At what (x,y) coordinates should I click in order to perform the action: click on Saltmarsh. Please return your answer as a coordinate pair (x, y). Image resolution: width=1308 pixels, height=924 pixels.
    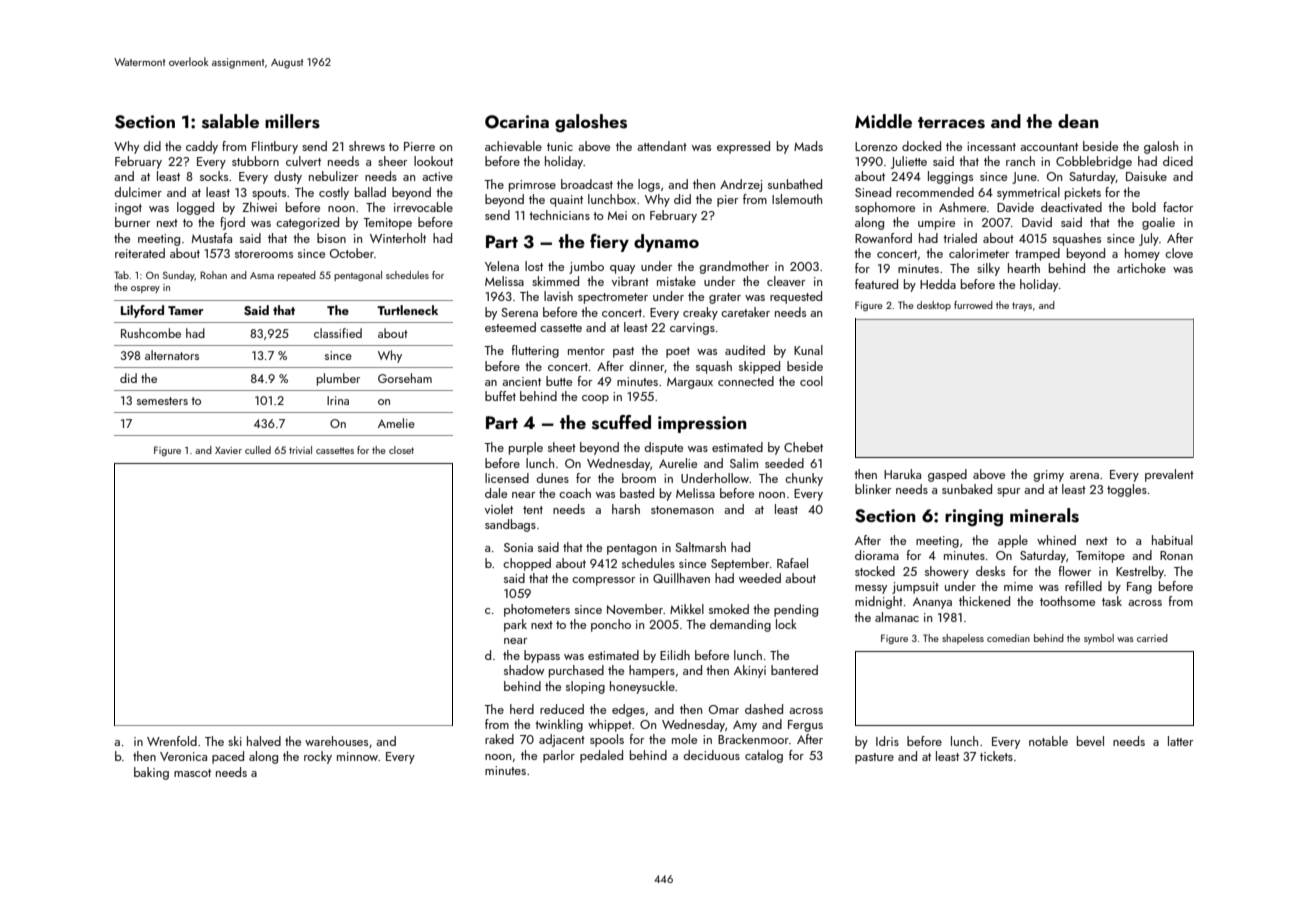
    Looking at the image, I should click on (701, 547).
